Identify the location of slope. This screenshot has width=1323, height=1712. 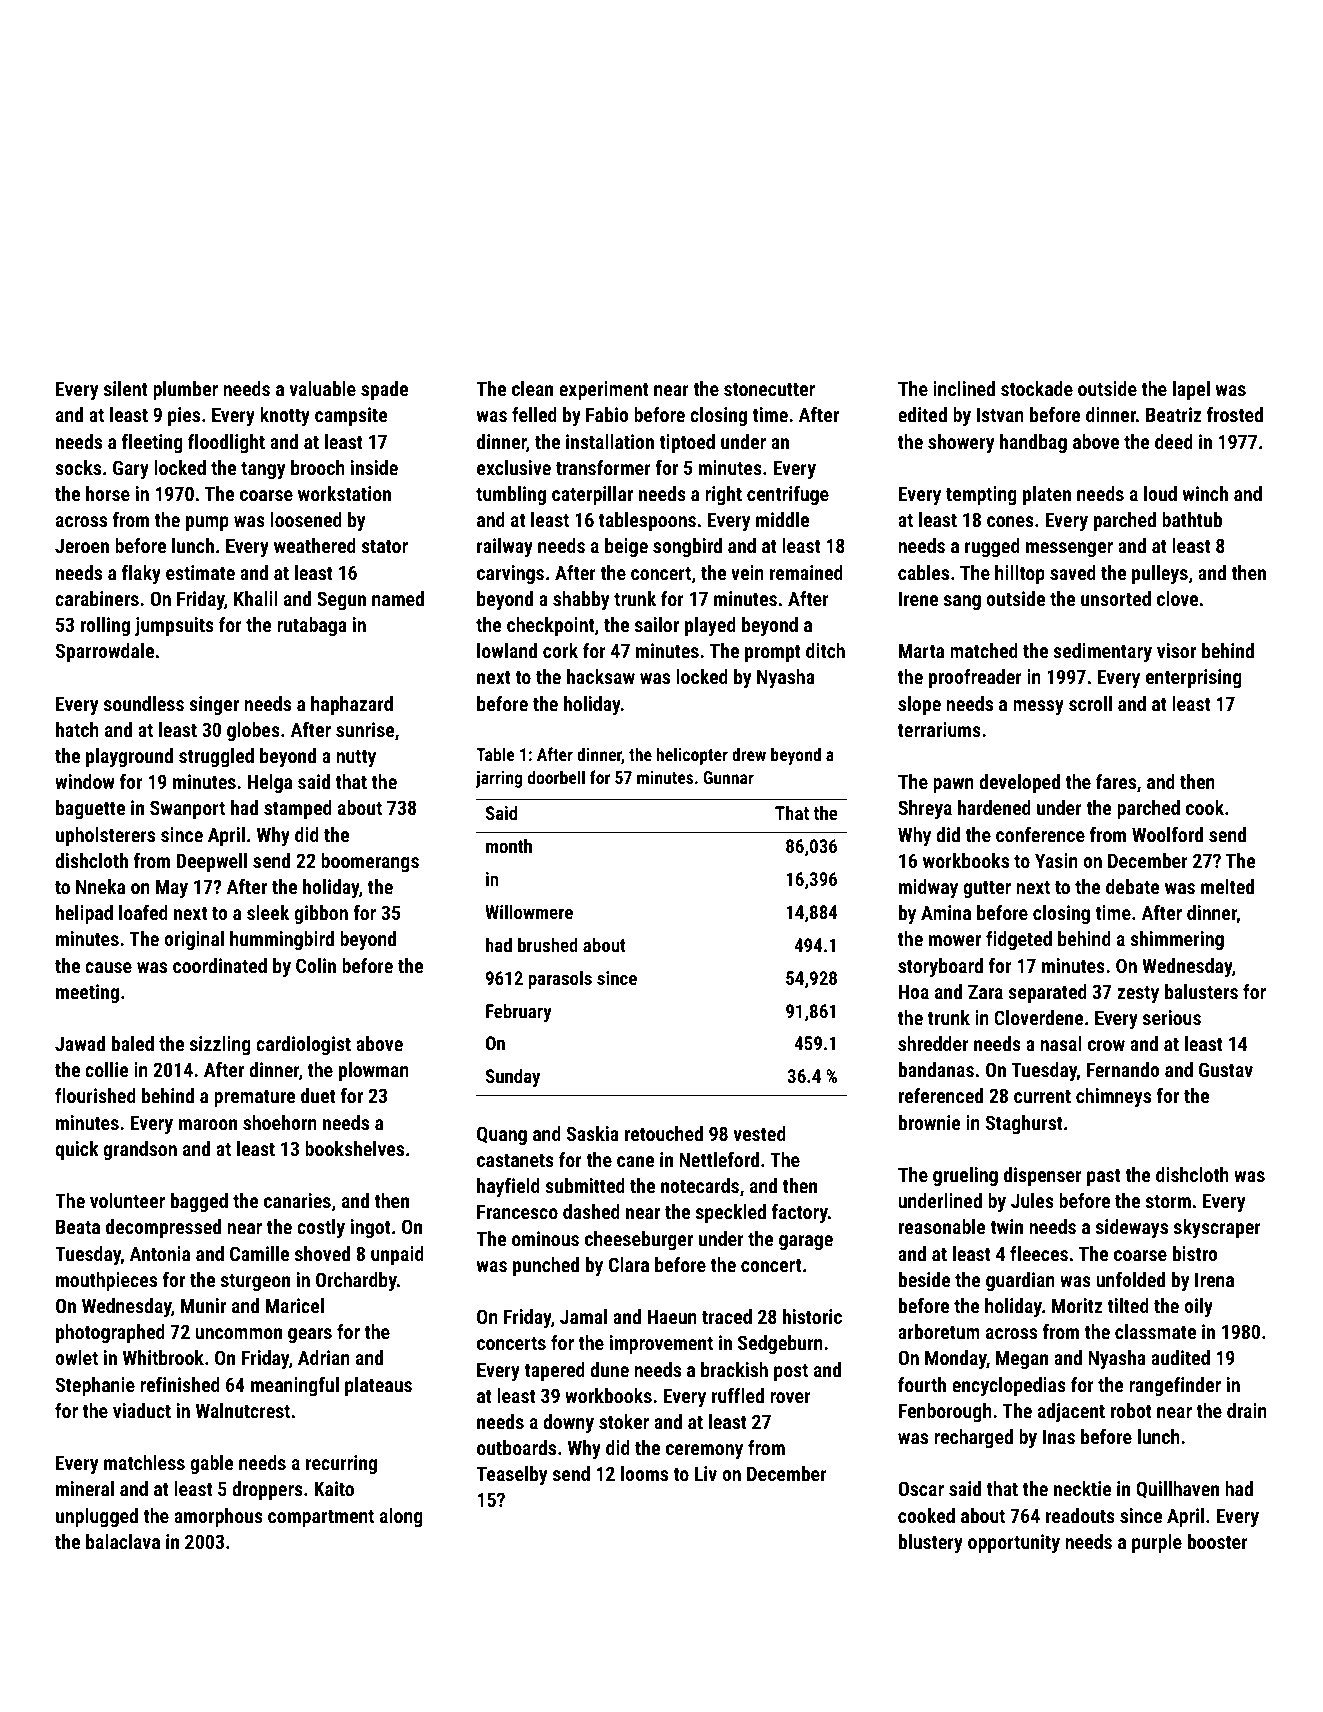
(919, 705).
